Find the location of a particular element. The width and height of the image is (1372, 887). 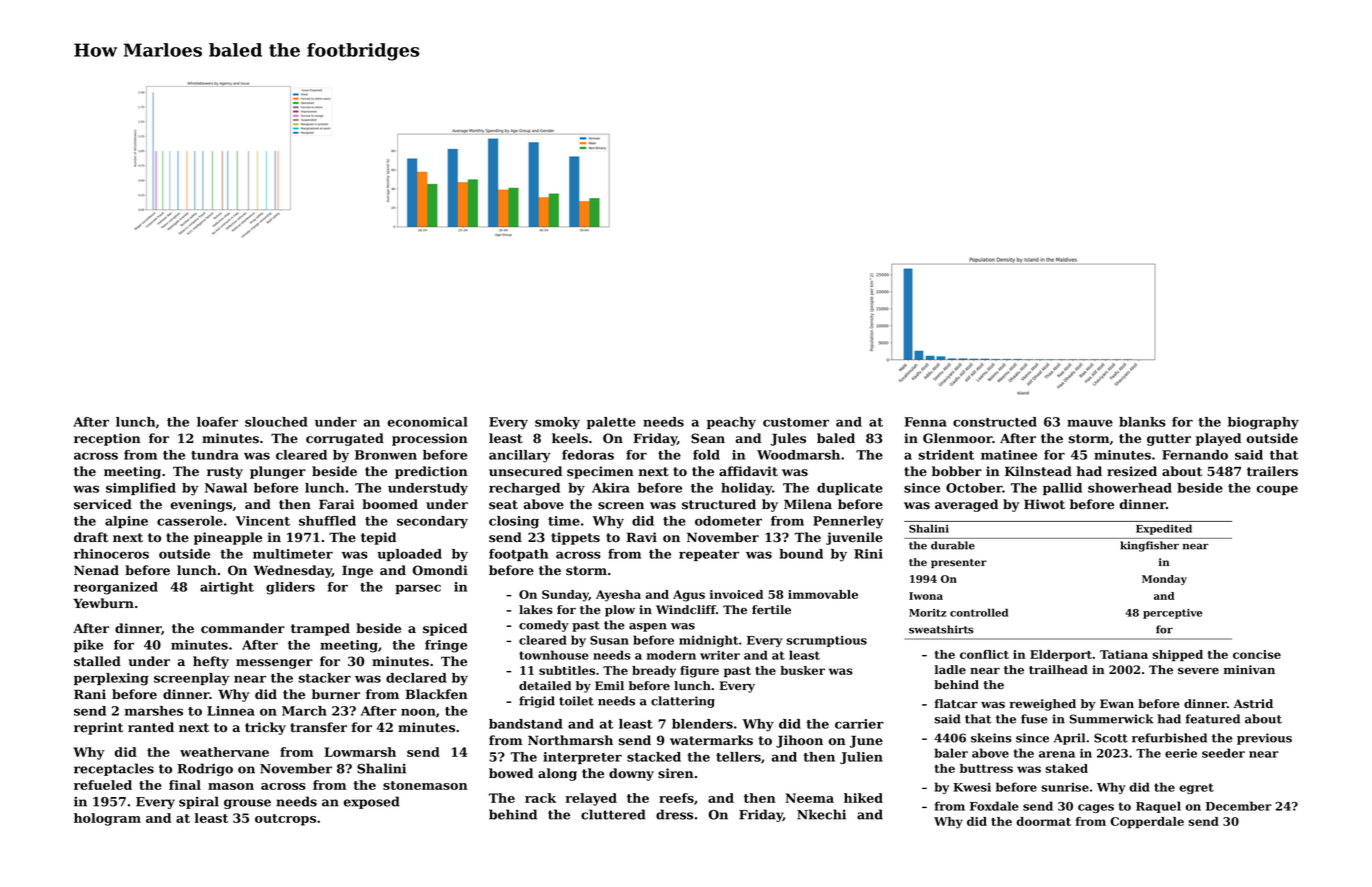

townhouse is located at coordinates (553, 655).
